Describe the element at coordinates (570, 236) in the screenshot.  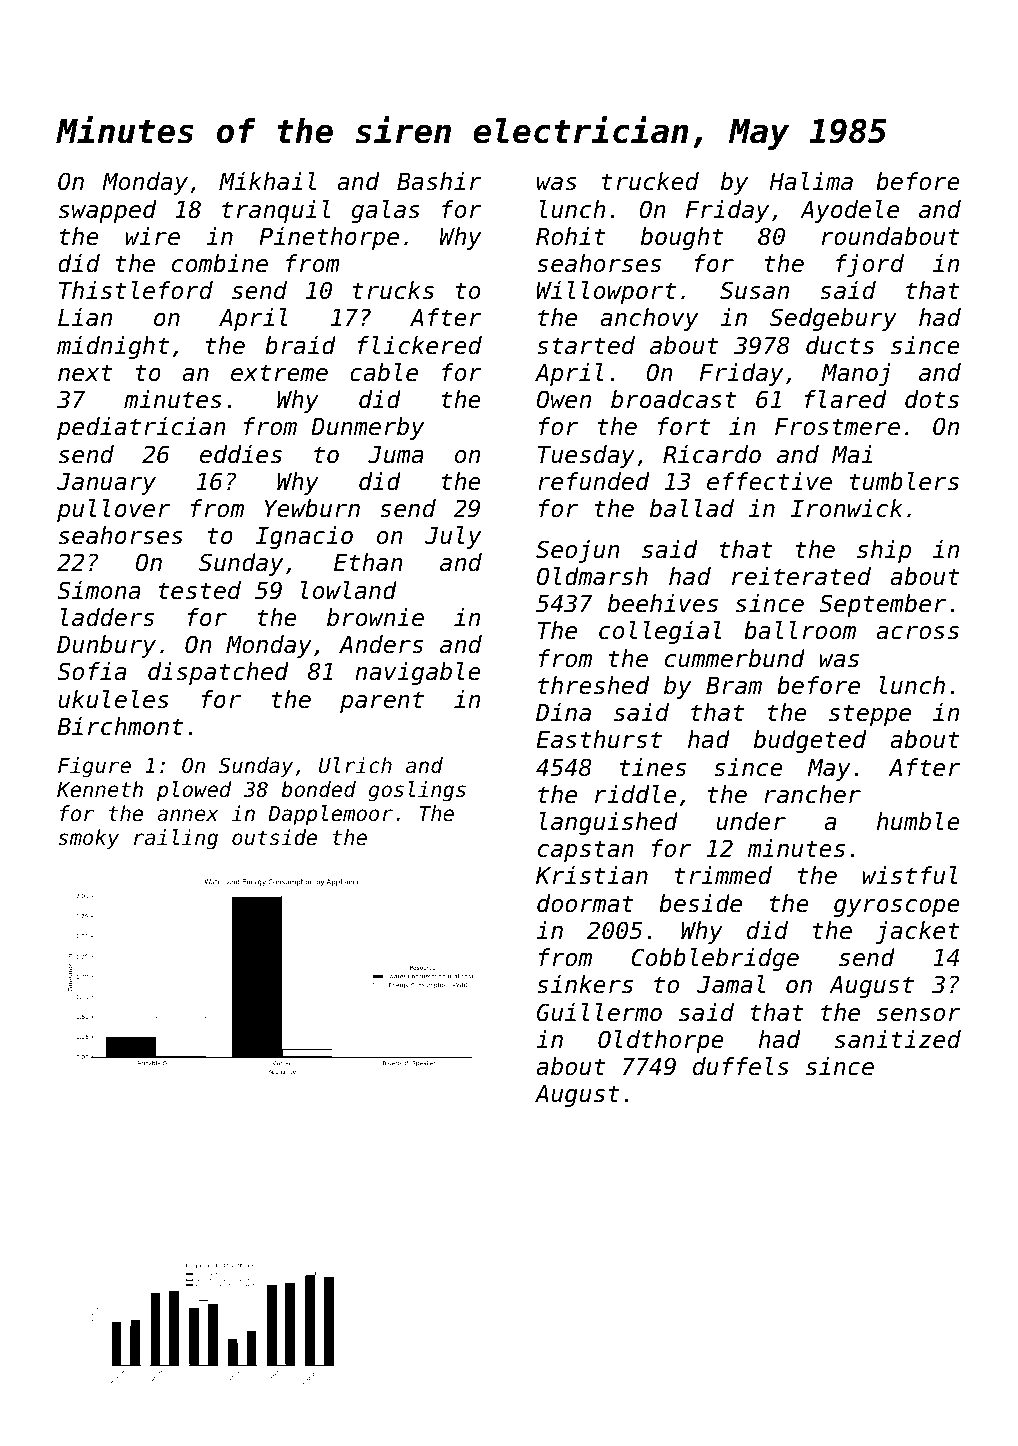
I see `Rohit` at that location.
